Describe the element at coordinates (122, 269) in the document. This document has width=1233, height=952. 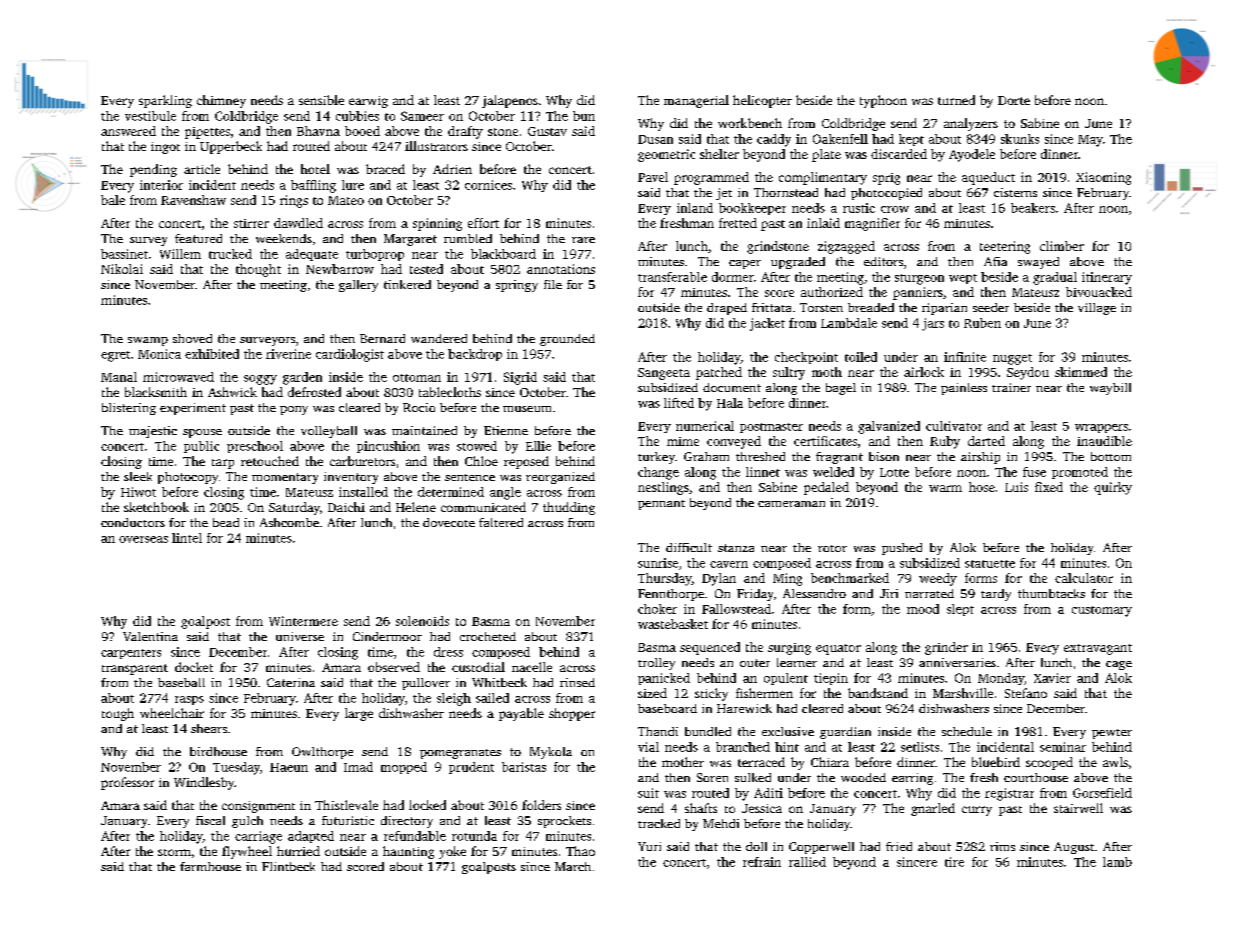
I see `Nikolai` at that location.
